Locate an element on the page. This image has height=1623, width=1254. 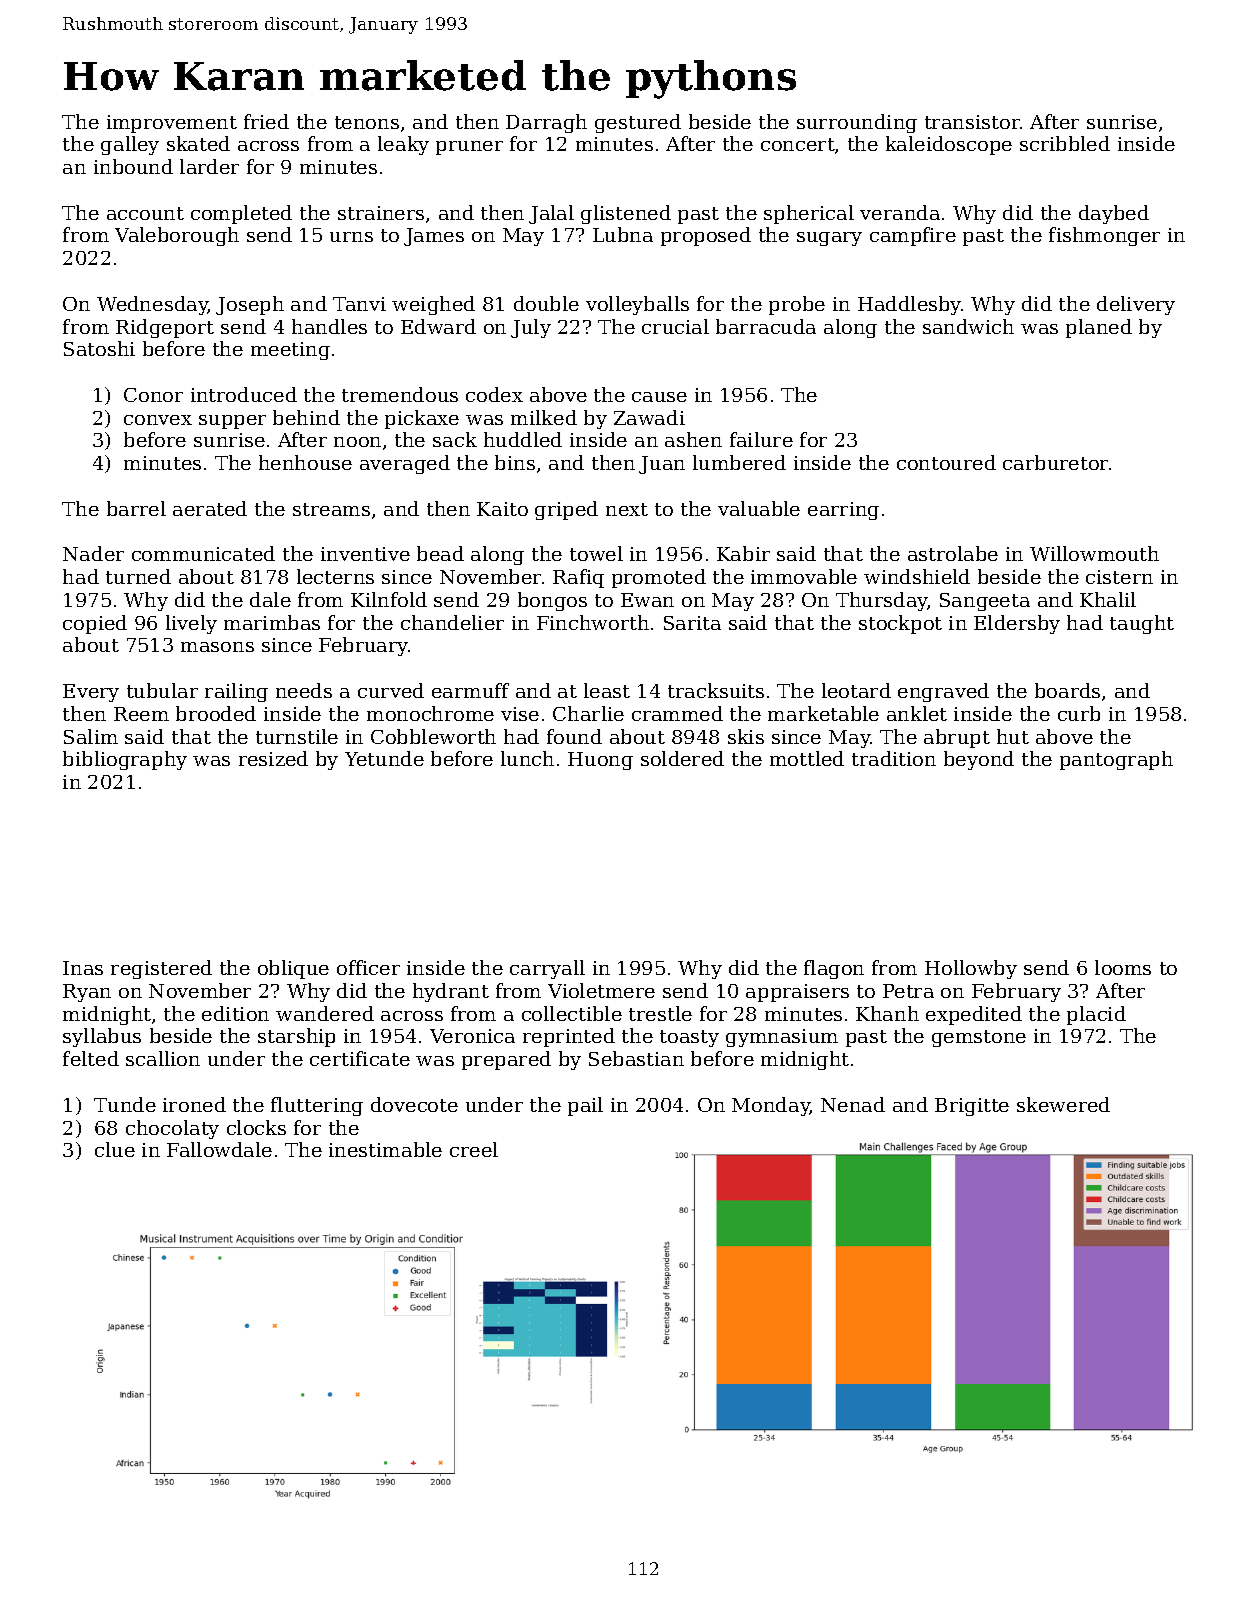
taught is located at coordinates (1142, 624).
